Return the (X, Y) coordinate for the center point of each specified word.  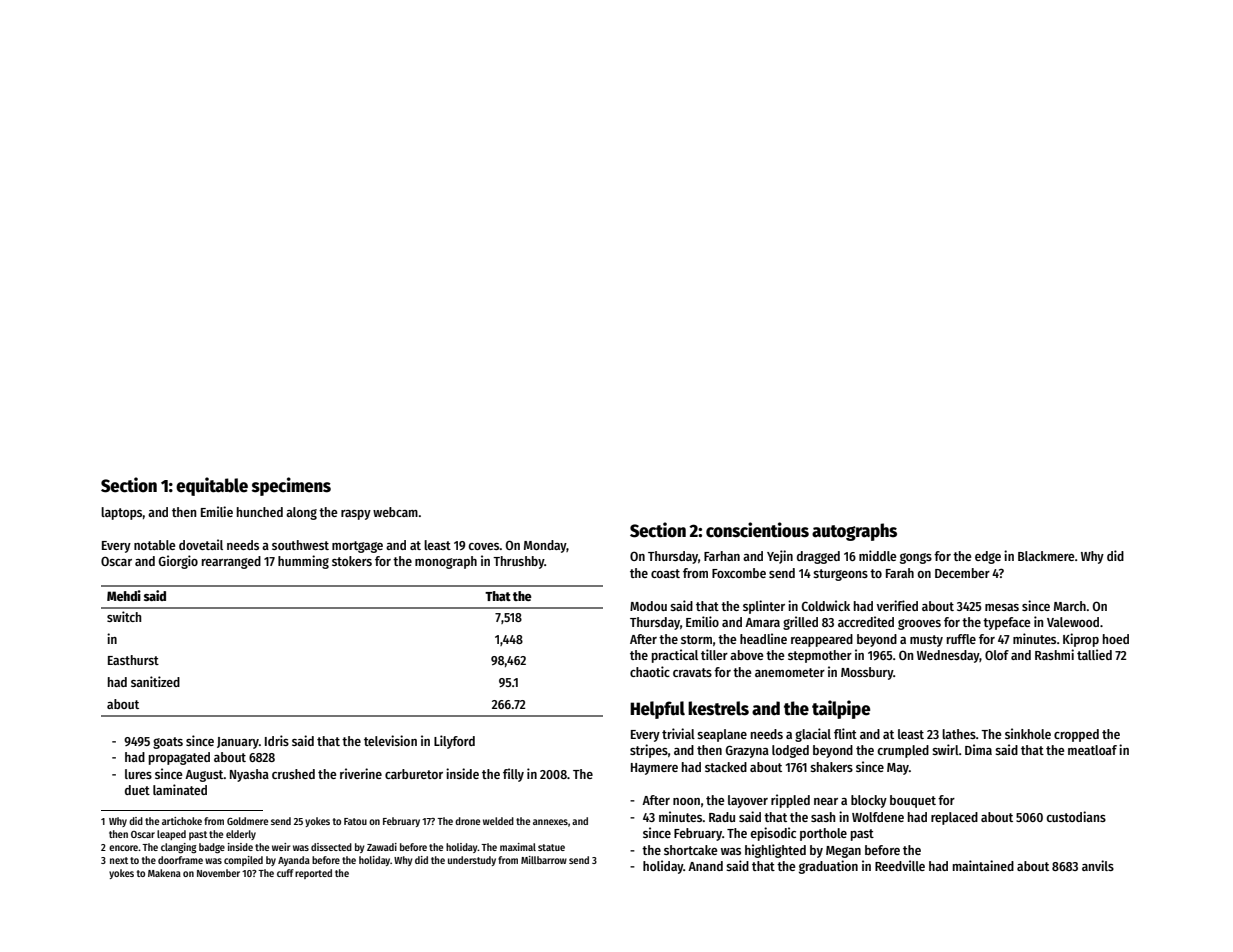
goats (168, 743)
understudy (472, 861)
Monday (545, 546)
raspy (356, 515)
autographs (854, 532)
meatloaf (1092, 750)
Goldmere (247, 821)
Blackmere (1046, 556)
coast (665, 573)
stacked (726, 767)
